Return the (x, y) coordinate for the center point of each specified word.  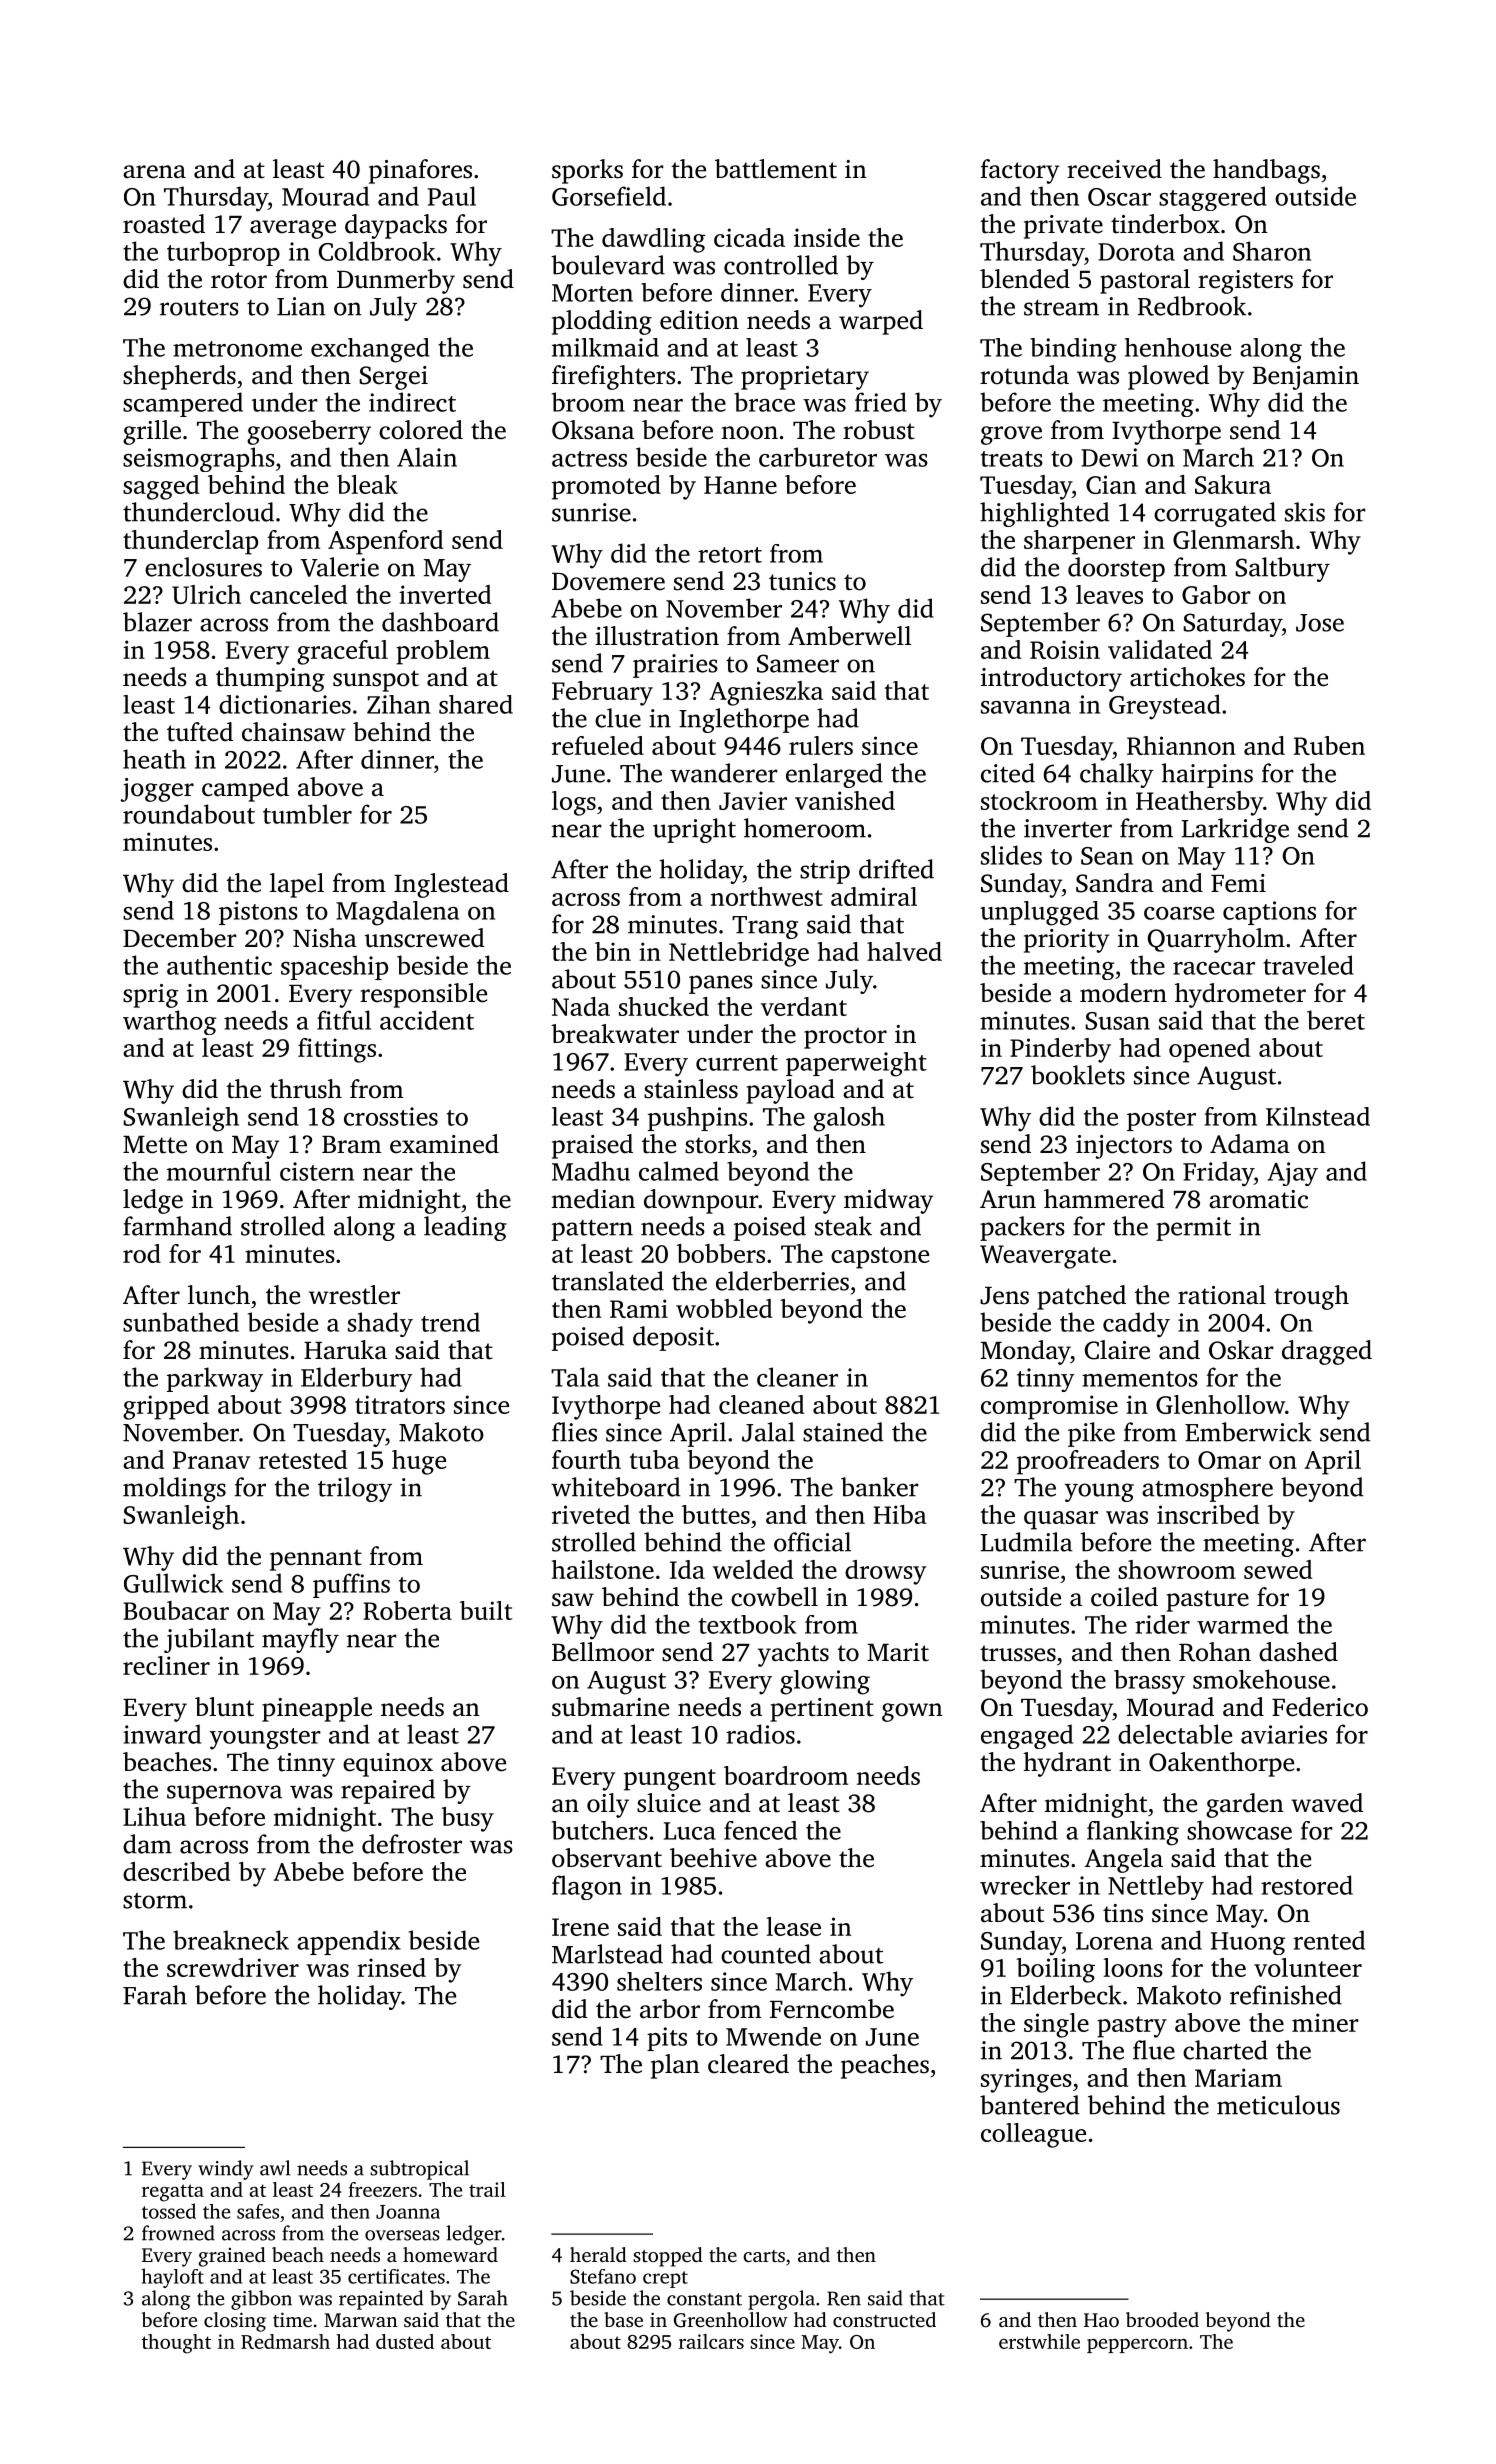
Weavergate (1045, 1257)
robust (879, 430)
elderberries (782, 1281)
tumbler (307, 814)
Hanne (740, 485)
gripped (166, 1407)
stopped (668, 2257)
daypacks (396, 226)
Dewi (1109, 457)
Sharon (1272, 251)
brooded (1162, 2319)
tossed (169, 2211)
